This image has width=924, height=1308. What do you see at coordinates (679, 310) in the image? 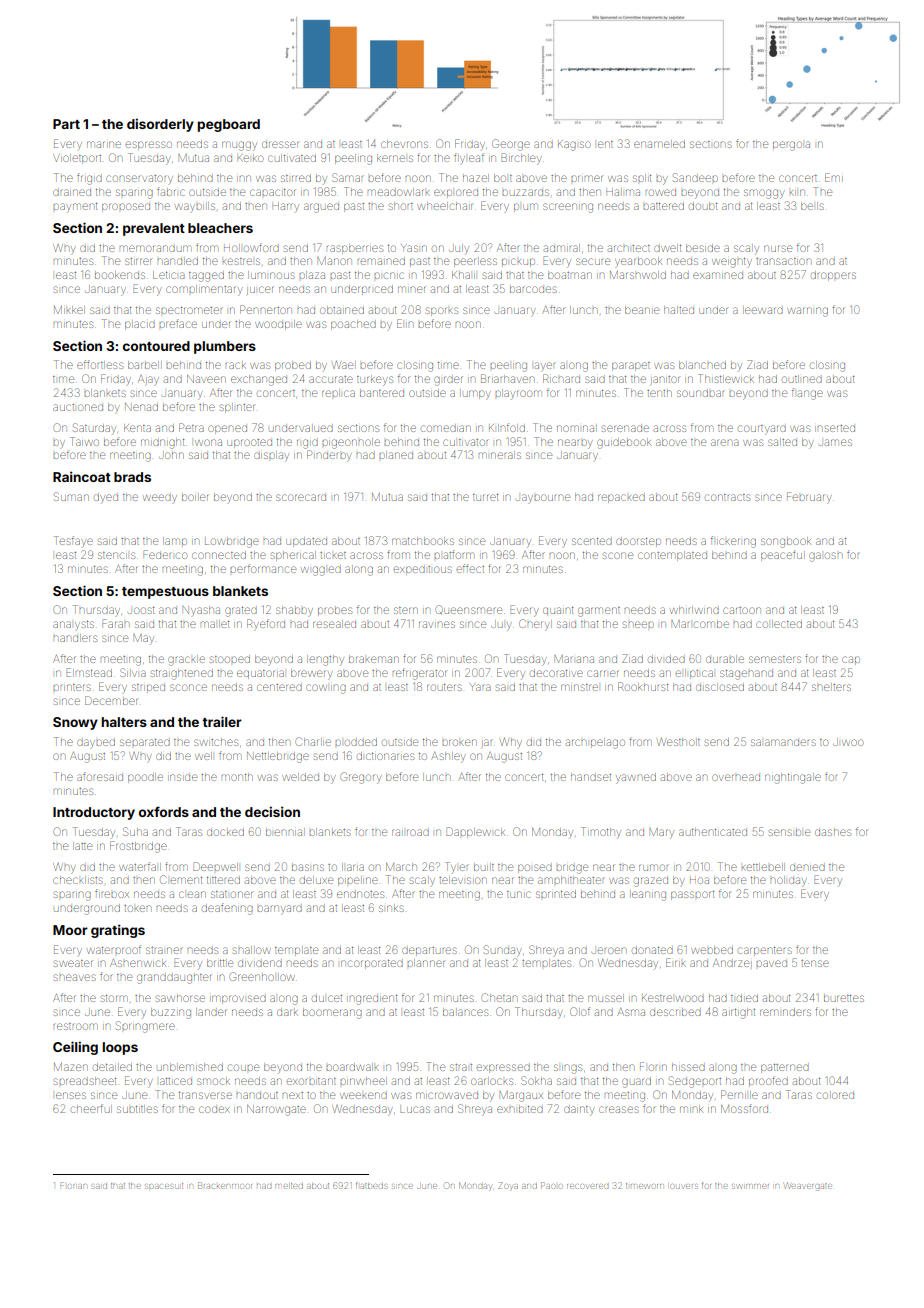
I see `halted` at bounding box center [679, 310].
